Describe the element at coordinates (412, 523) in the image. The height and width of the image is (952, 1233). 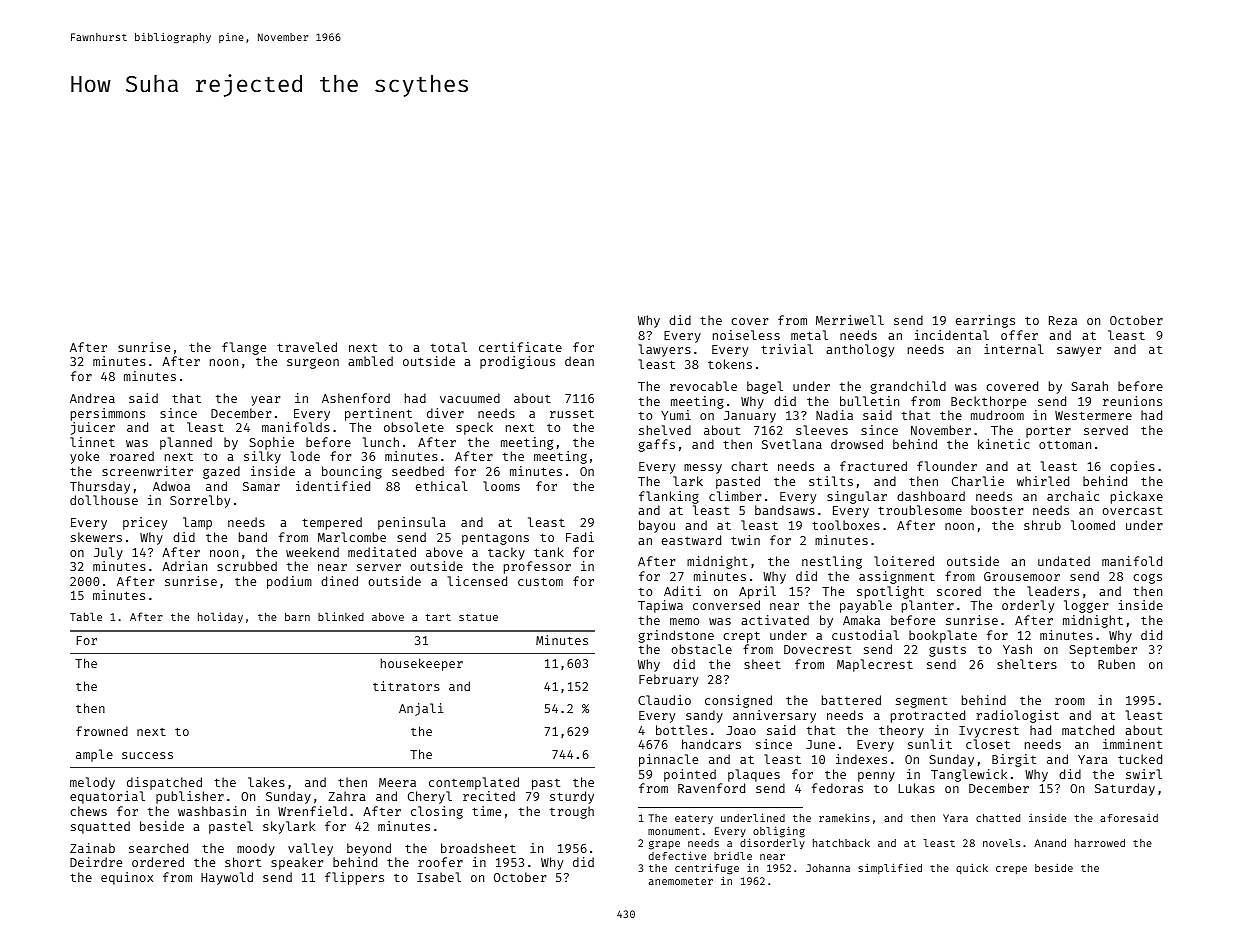
I see `peninsula` at that location.
